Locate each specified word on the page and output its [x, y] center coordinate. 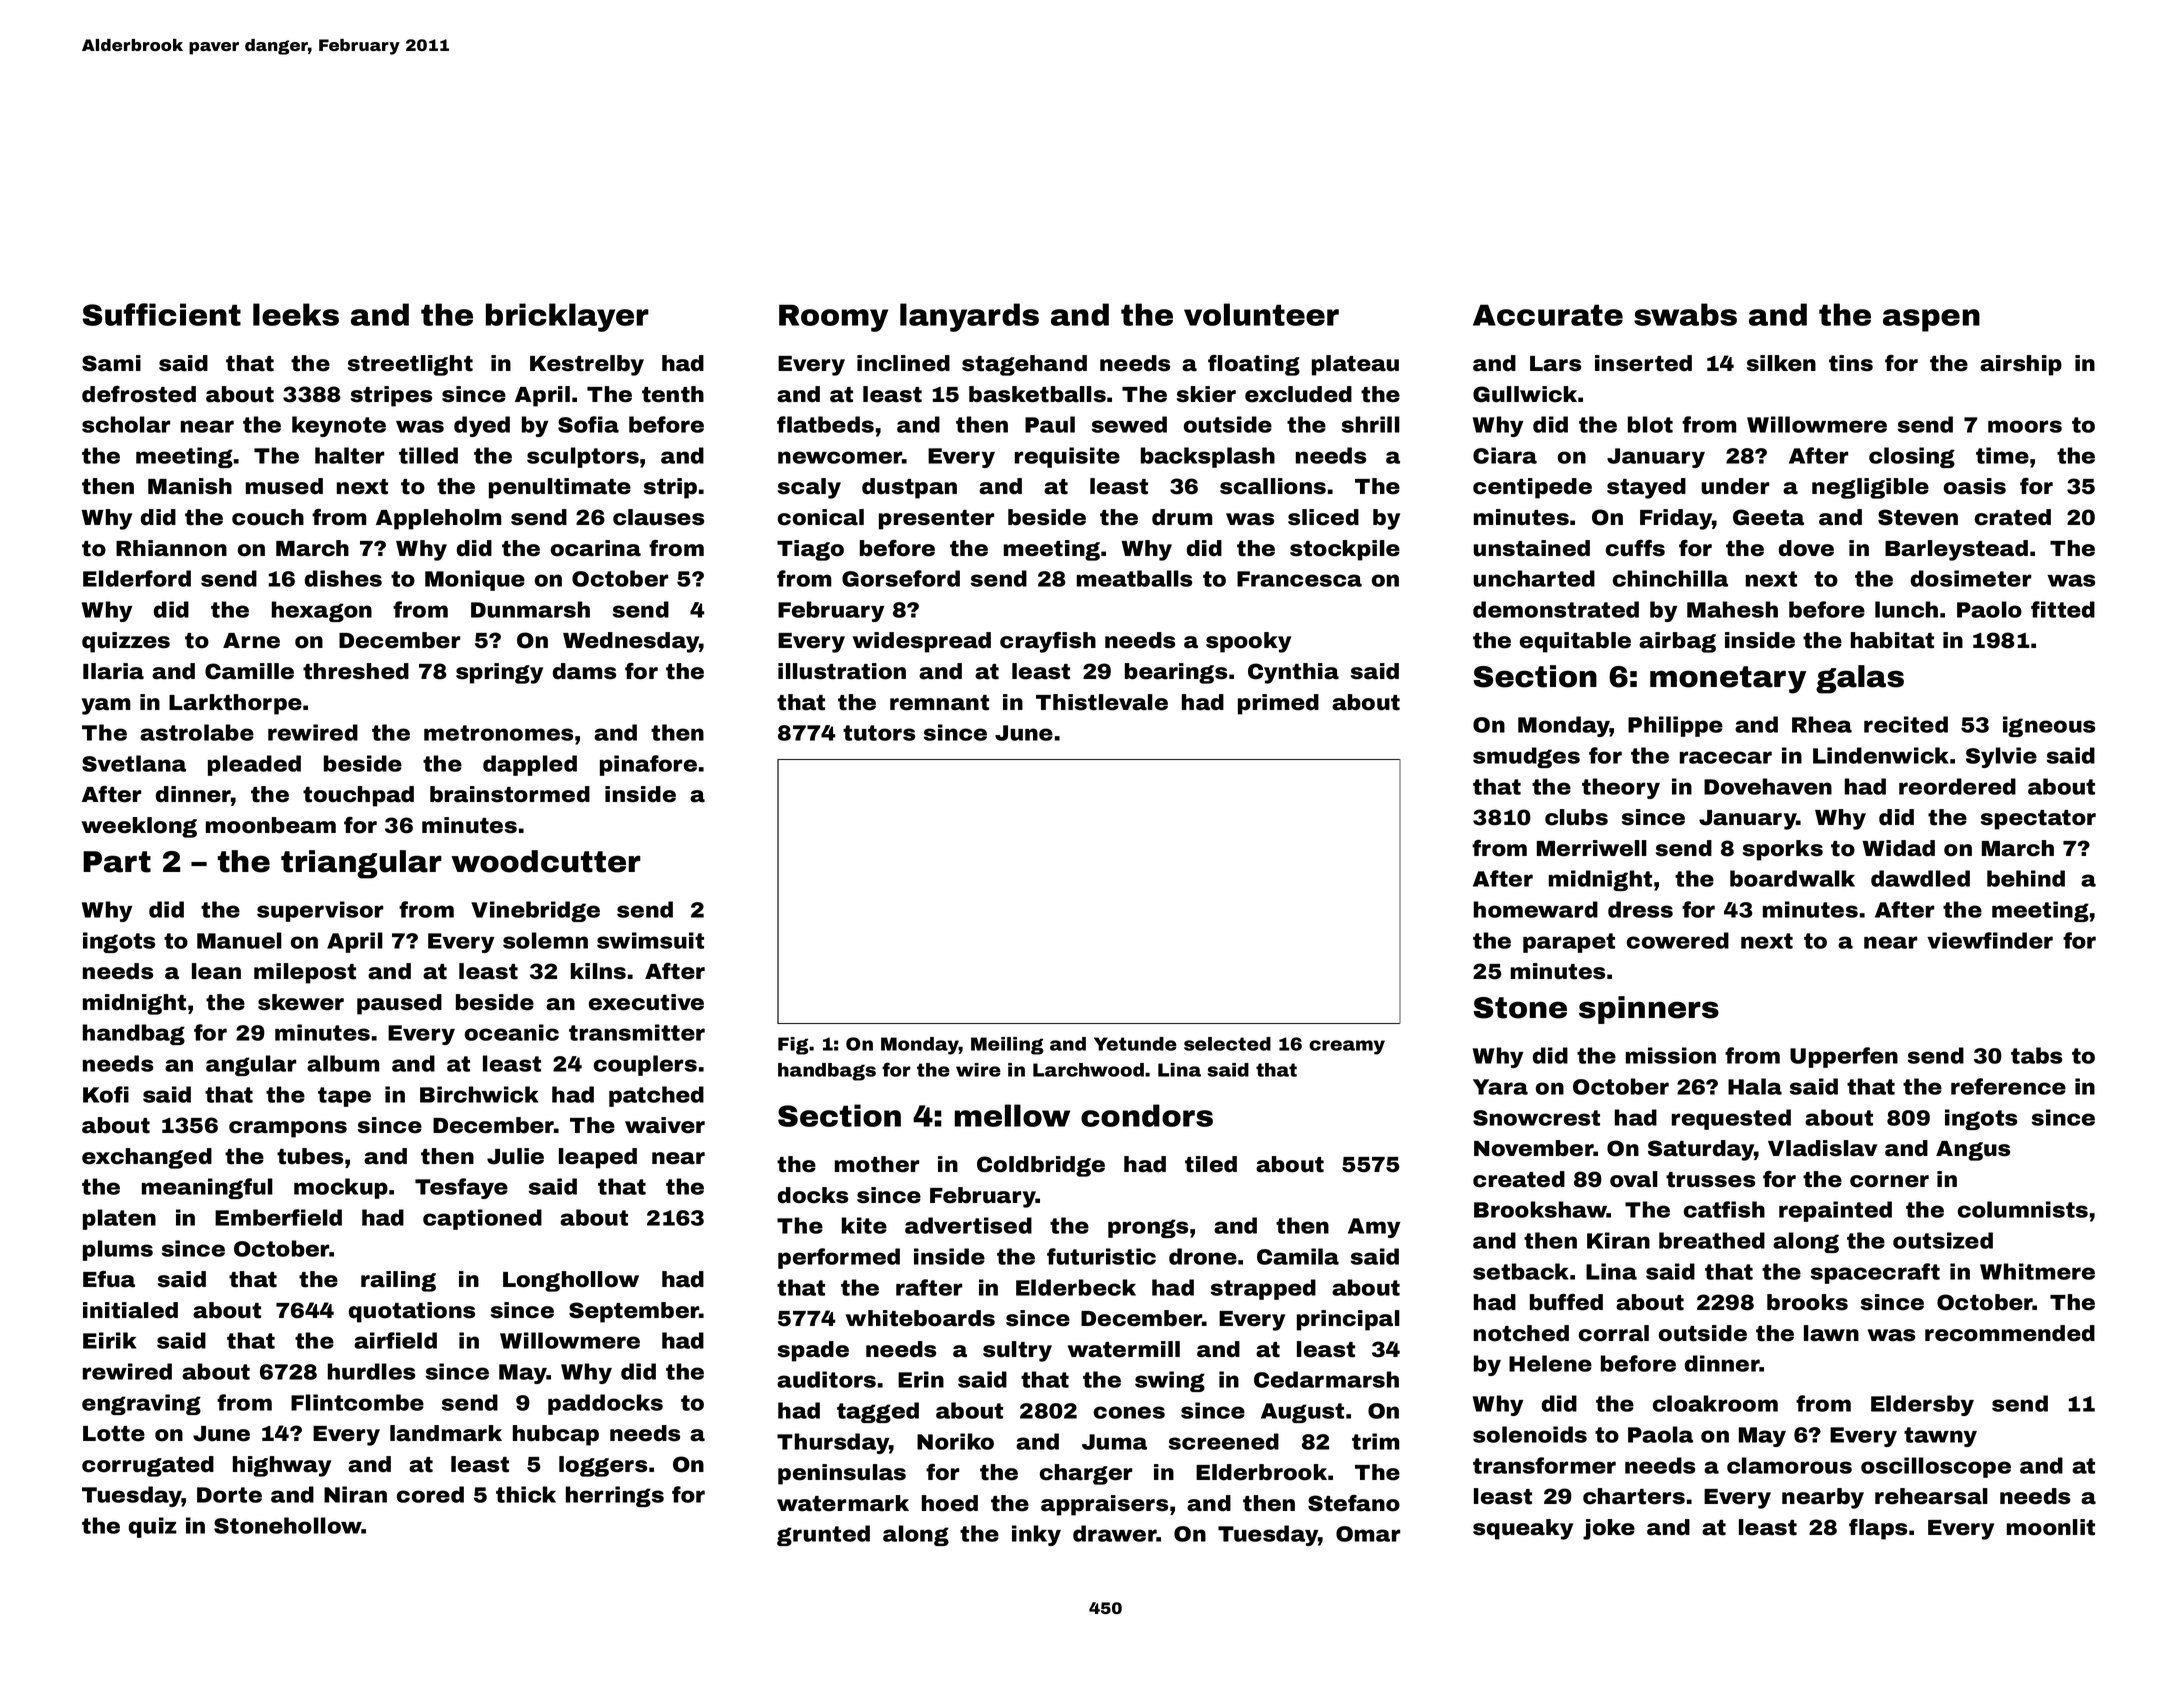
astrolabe [197, 732]
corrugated [148, 1466]
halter [349, 455]
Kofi [106, 1094]
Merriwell [1592, 848]
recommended [2010, 1333]
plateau [1355, 365]
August [1302, 1413]
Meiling [1007, 1046]
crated [2013, 517]
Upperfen [1844, 1057]
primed [1278, 704]
